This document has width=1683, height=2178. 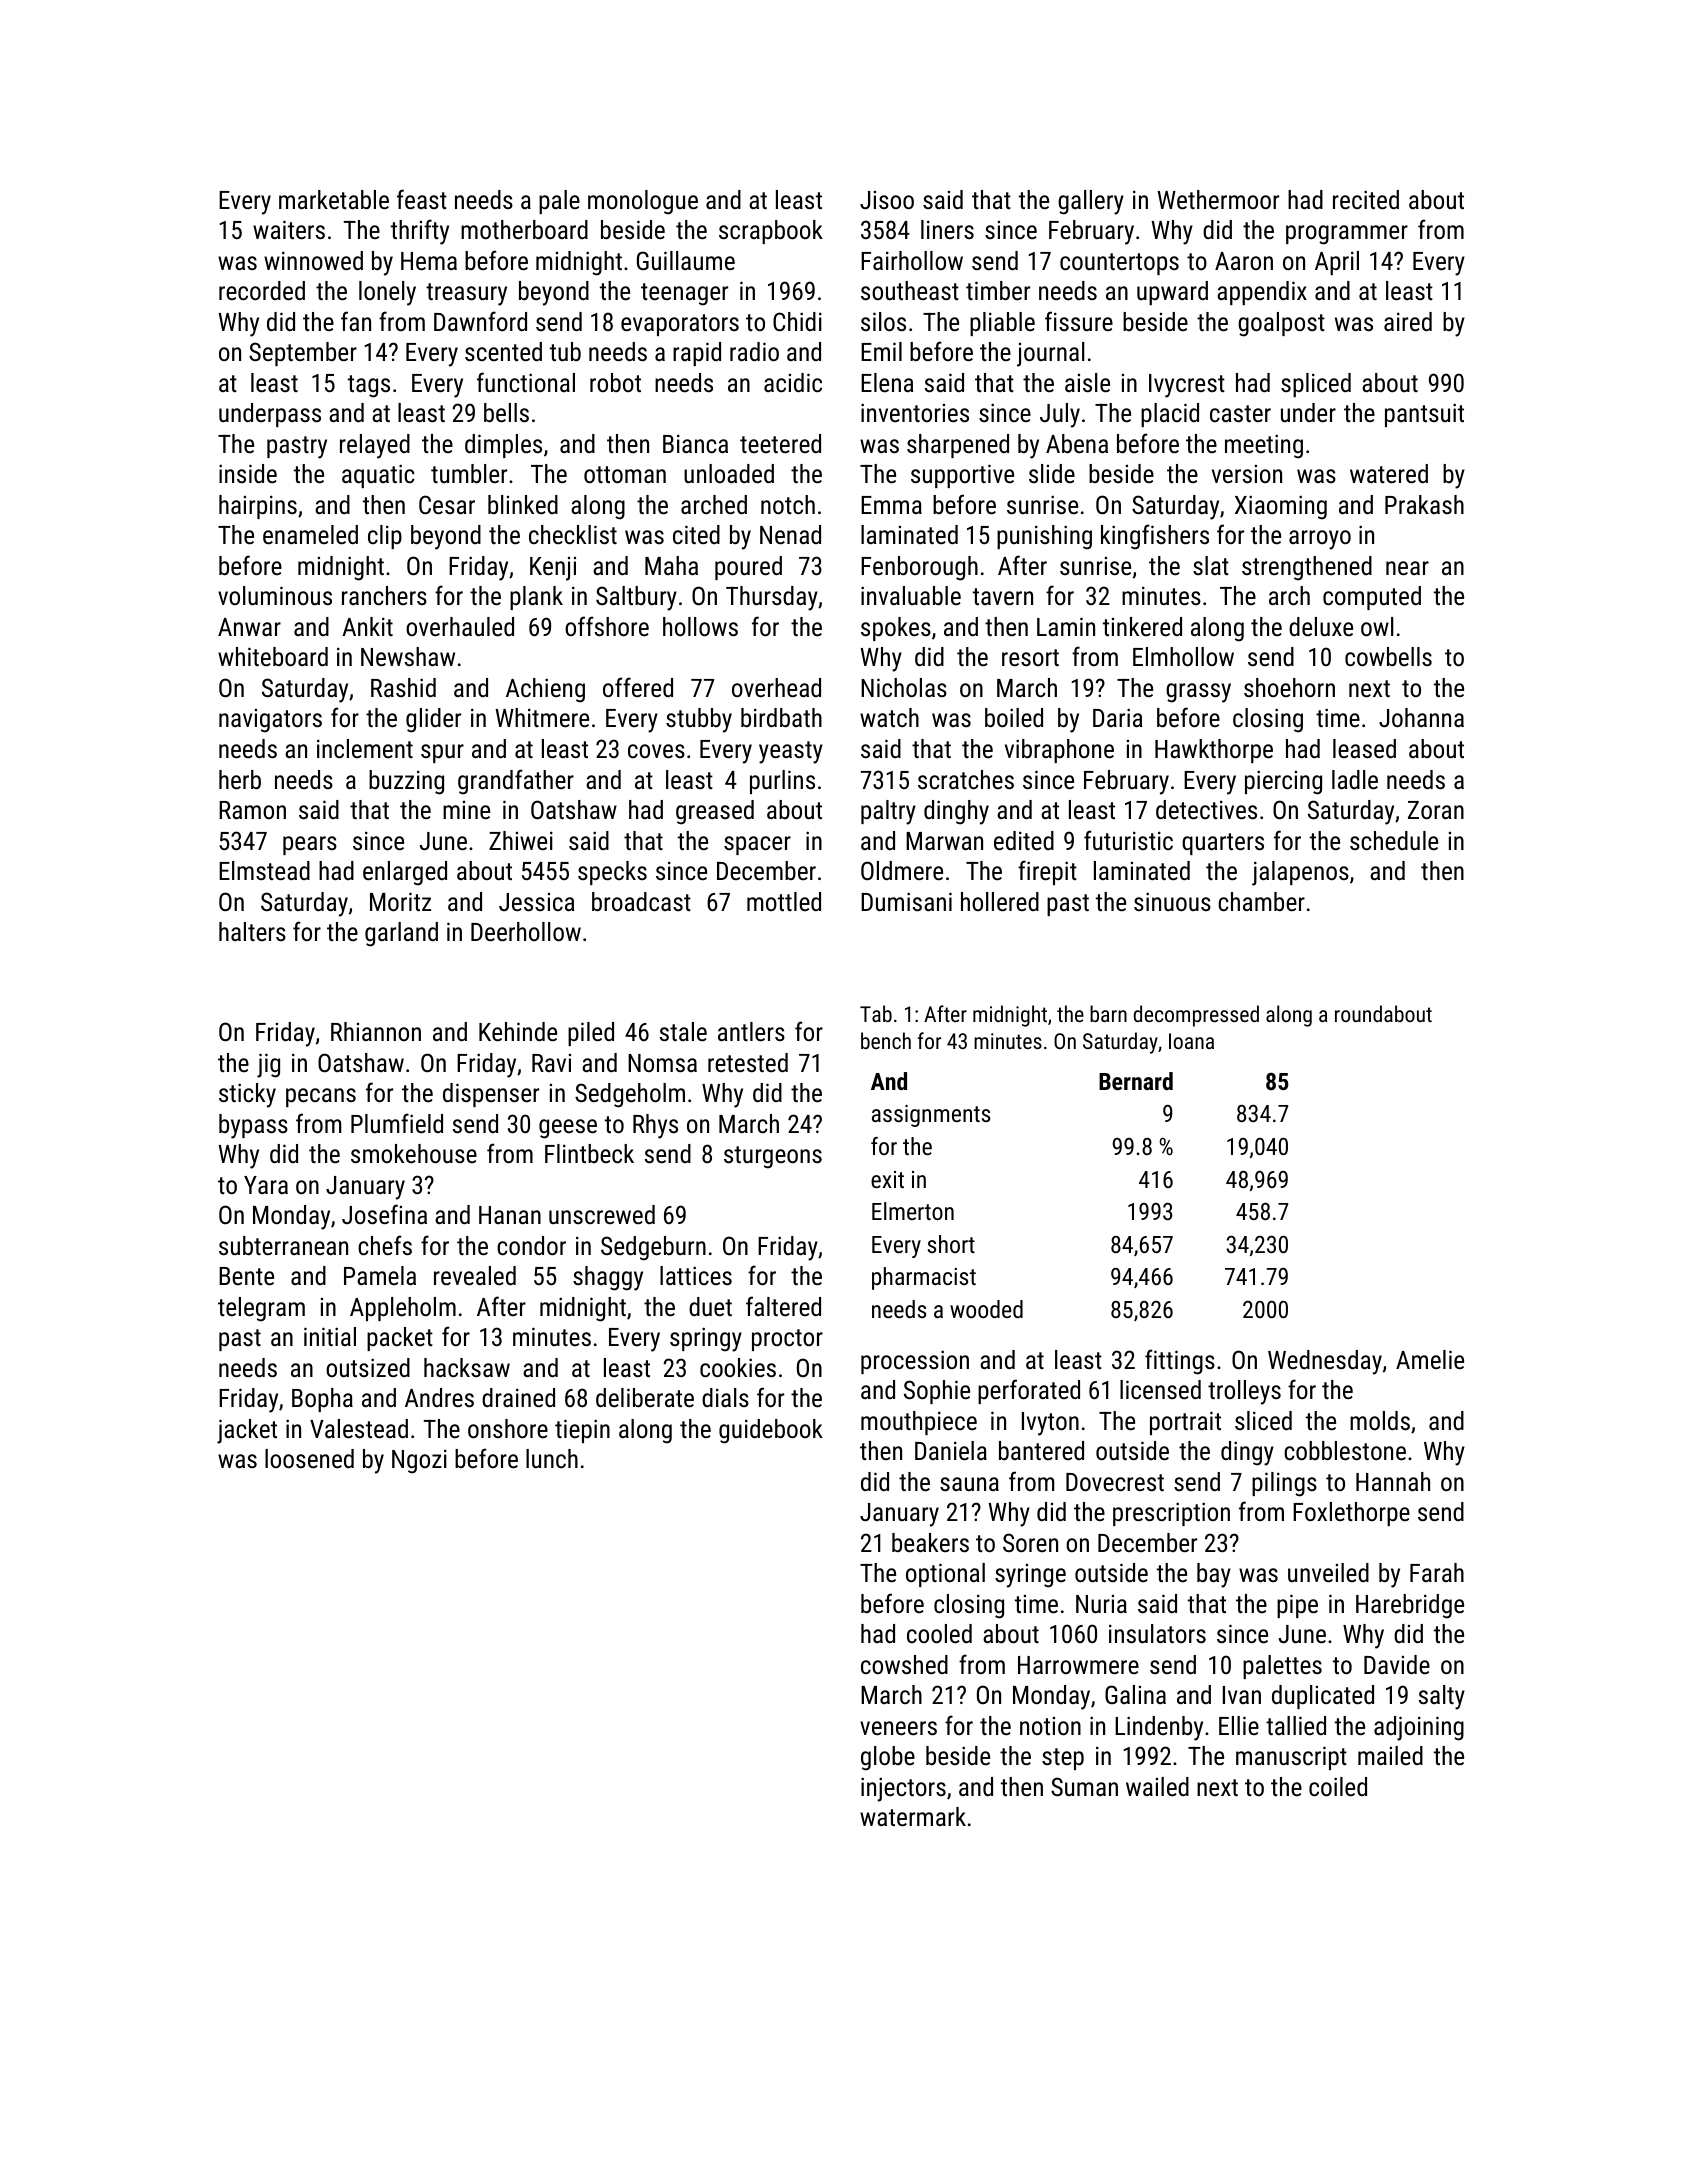 What do you see at coordinates (1196, 1016) in the document?
I see `decompressed` at bounding box center [1196, 1016].
